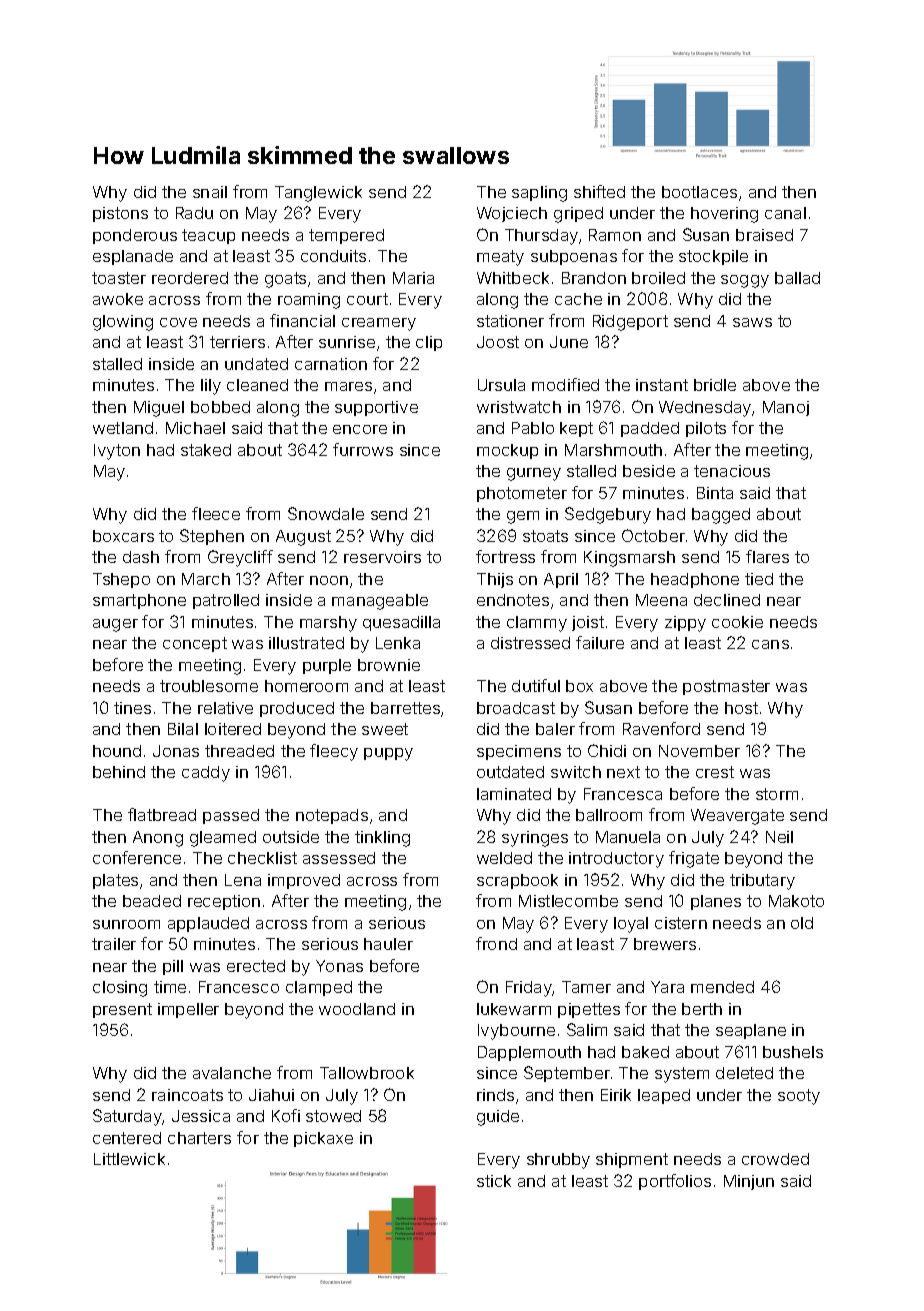 This image has height=1311, width=924. What do you see at coordinates (137, 857) in the image?
I see `conference` at bounding box center [137, 857].
